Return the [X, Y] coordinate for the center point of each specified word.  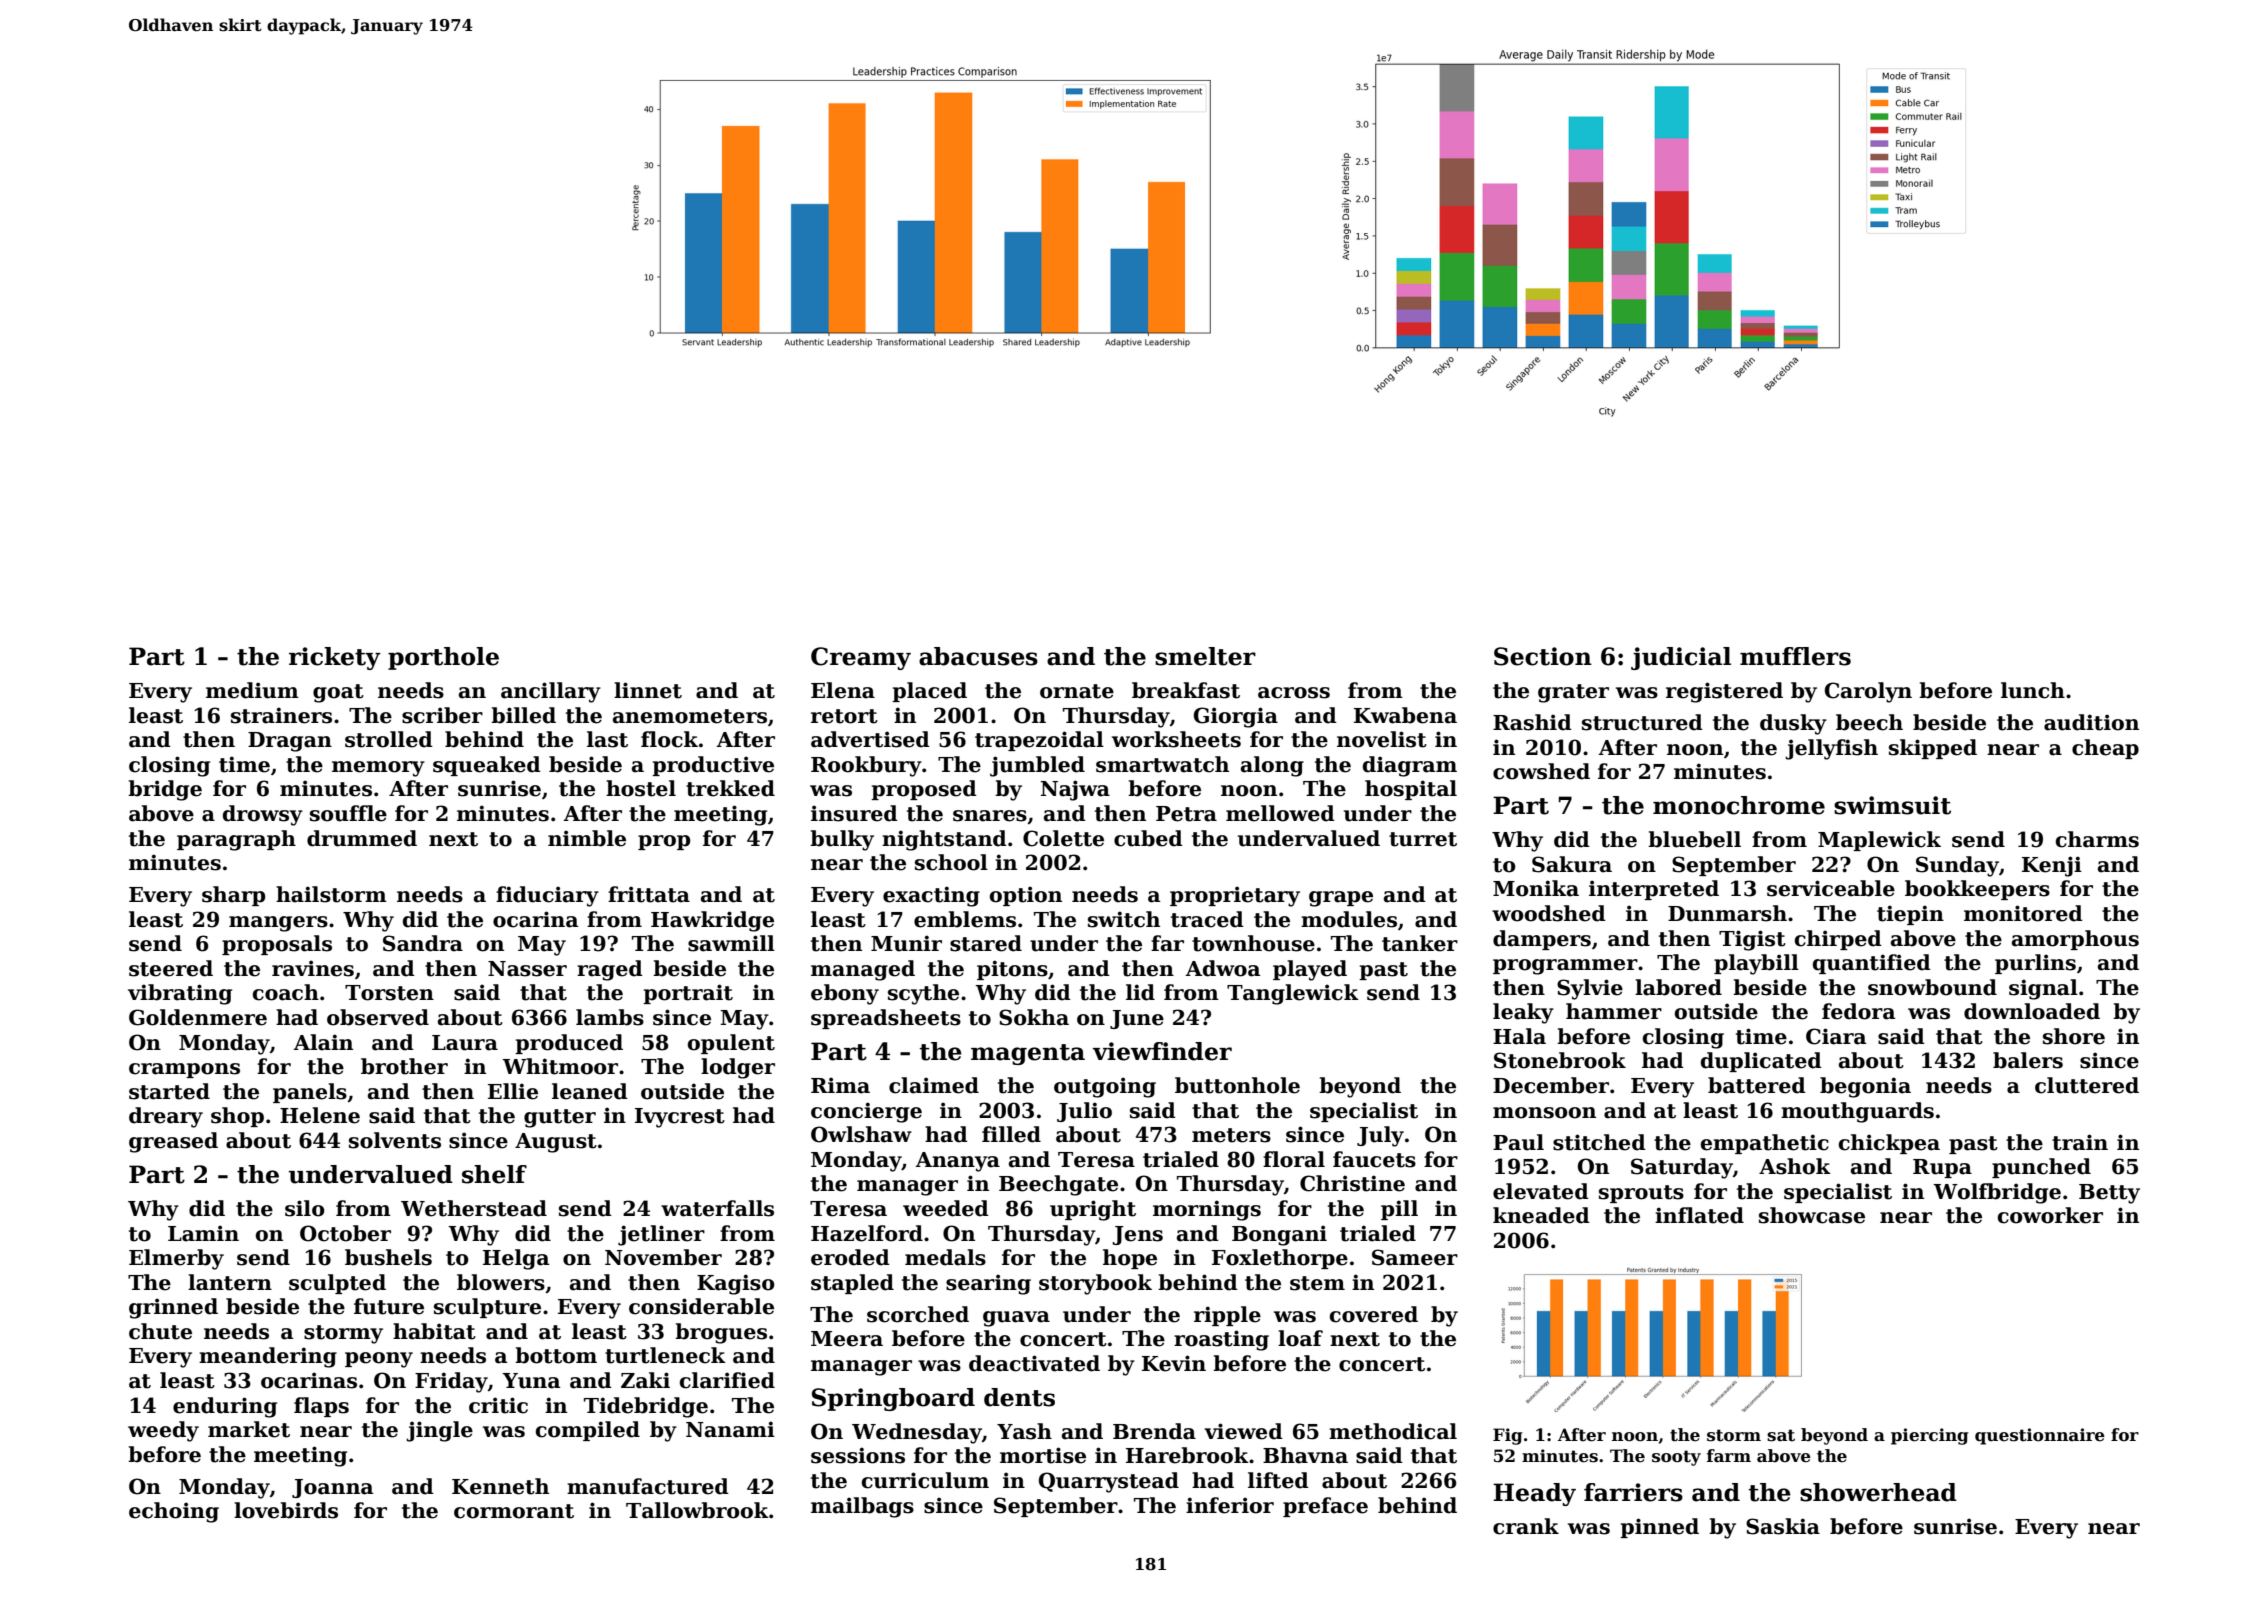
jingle [439, 1431]
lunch [2033, 690]
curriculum [925, 1480]
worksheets [1176, 739]
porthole [443, 658]
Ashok [1795, 1166]
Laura [465, 1043]
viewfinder [1162, 1051]
